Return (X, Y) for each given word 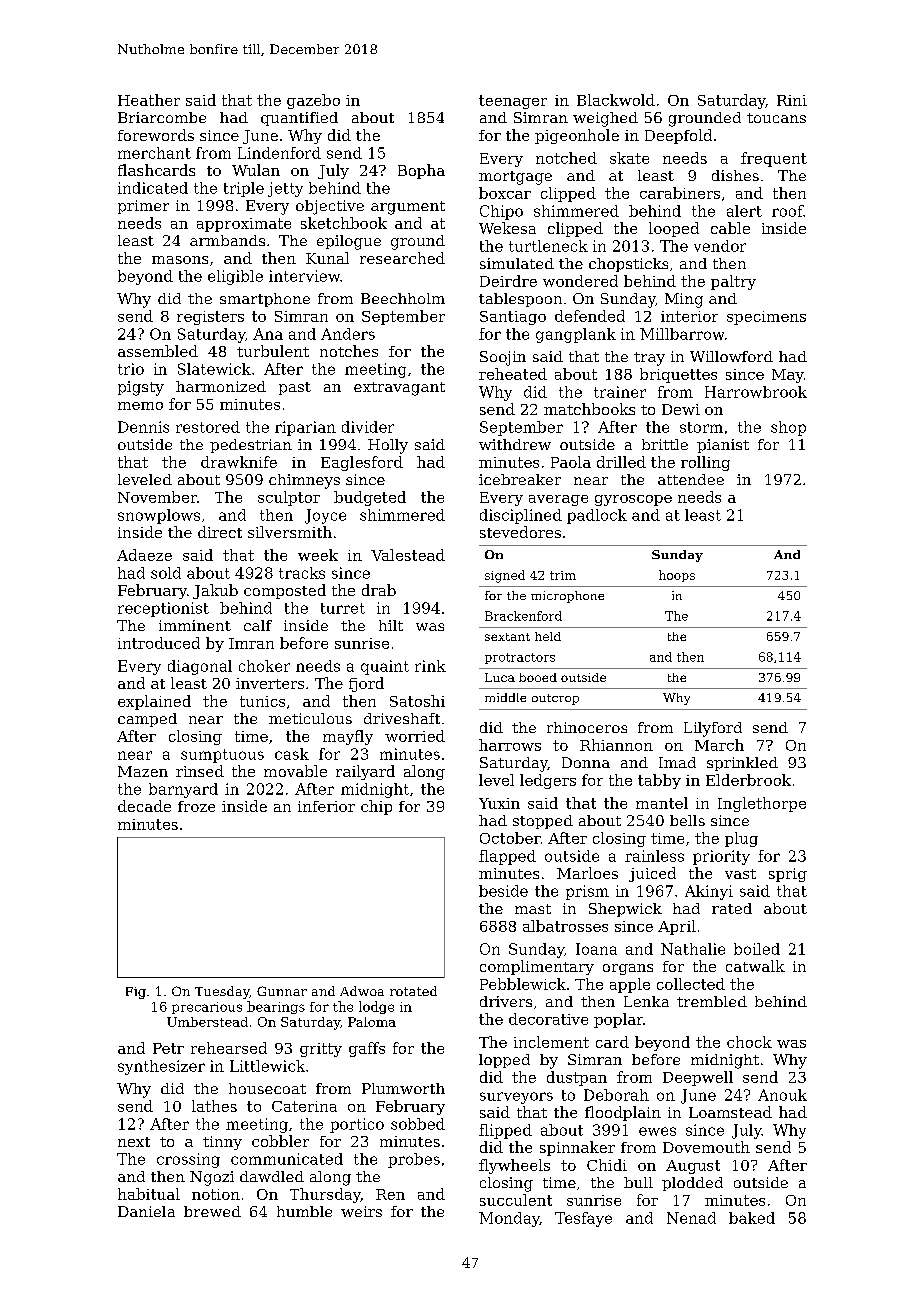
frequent (774, 159)
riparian (305, 428)
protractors (520, 658)
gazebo (313, 101)
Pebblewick (523, 984)
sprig (788, 875)
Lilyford (713, 729)
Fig (136, 993)
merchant (154, 153)
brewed (212, 1211)
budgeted (370, 498)
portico (357, 1125)
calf (258, 625)
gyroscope (633, 500)
